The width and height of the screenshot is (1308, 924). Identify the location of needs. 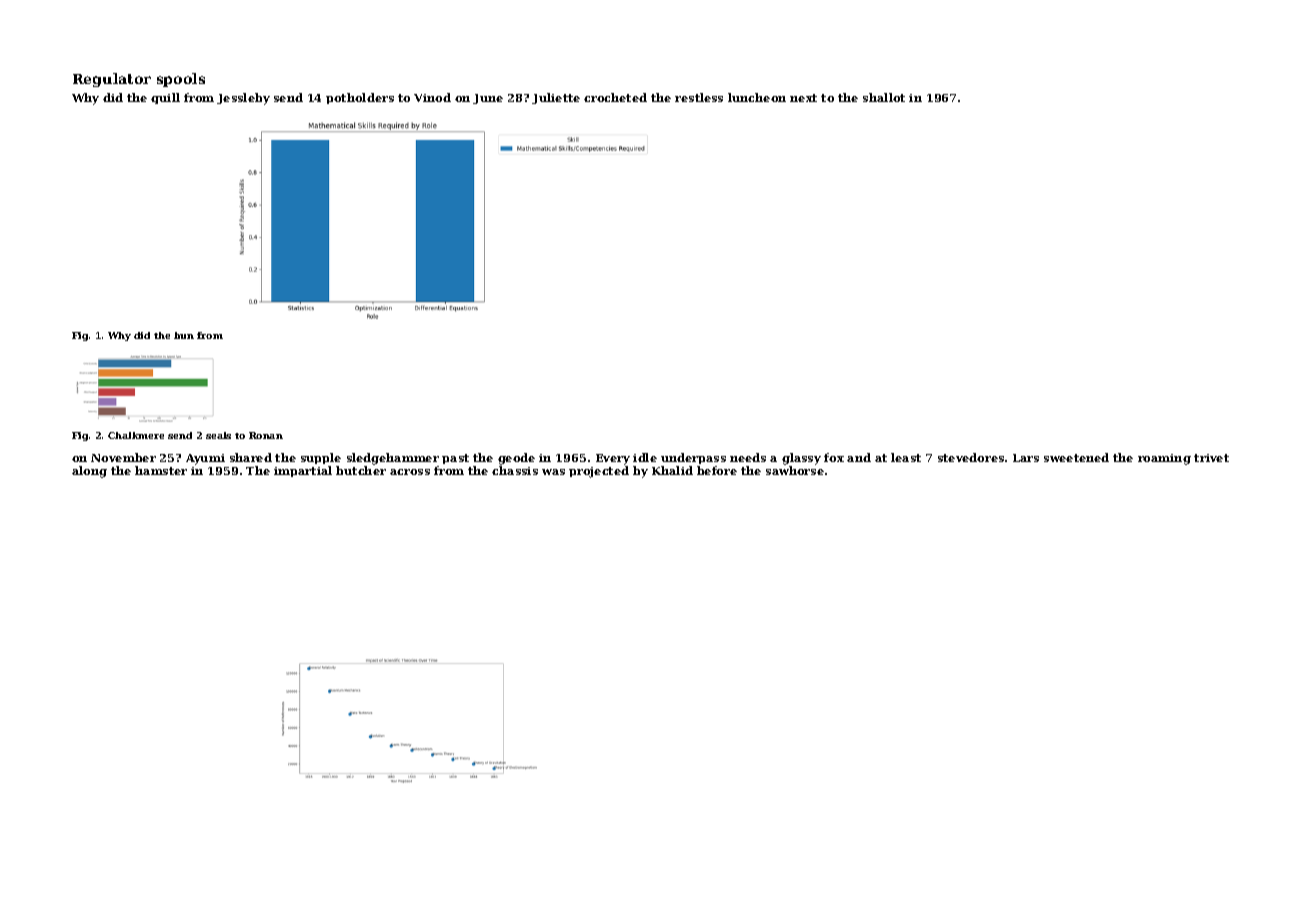
(748, 457).
